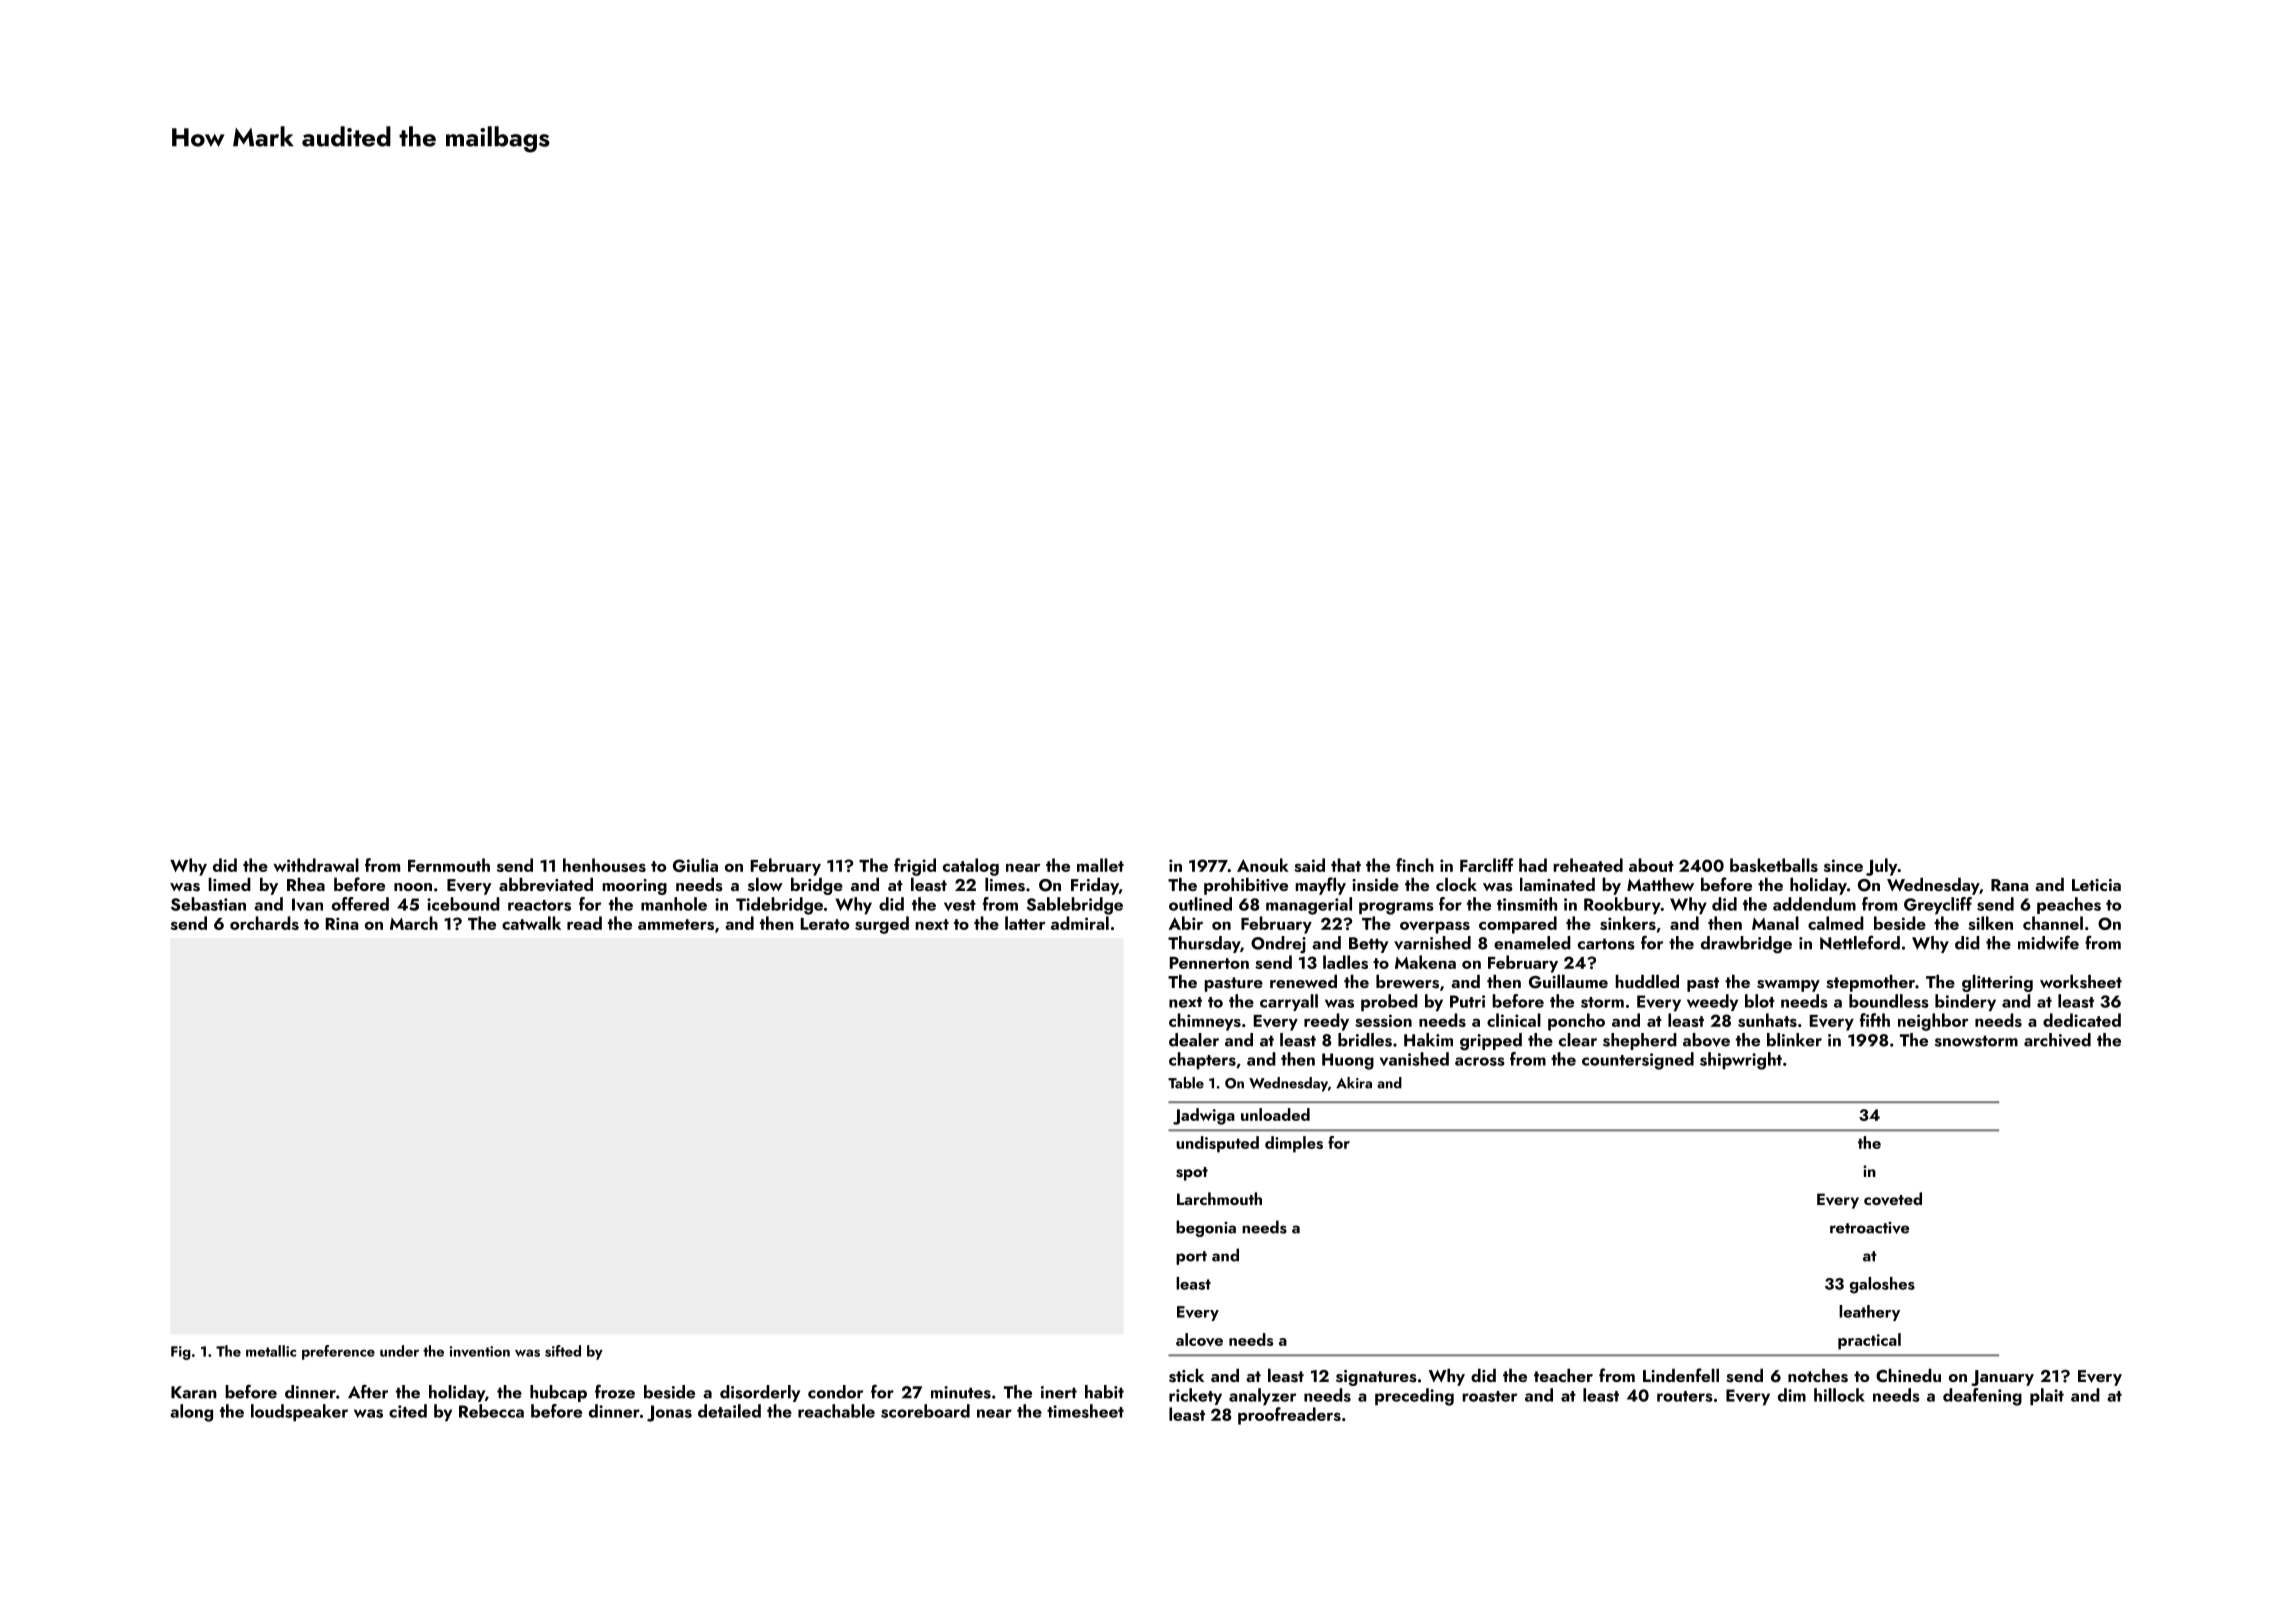 This image has width=2292, height=1620. I want to click on Table, so click(1186, 1083).
